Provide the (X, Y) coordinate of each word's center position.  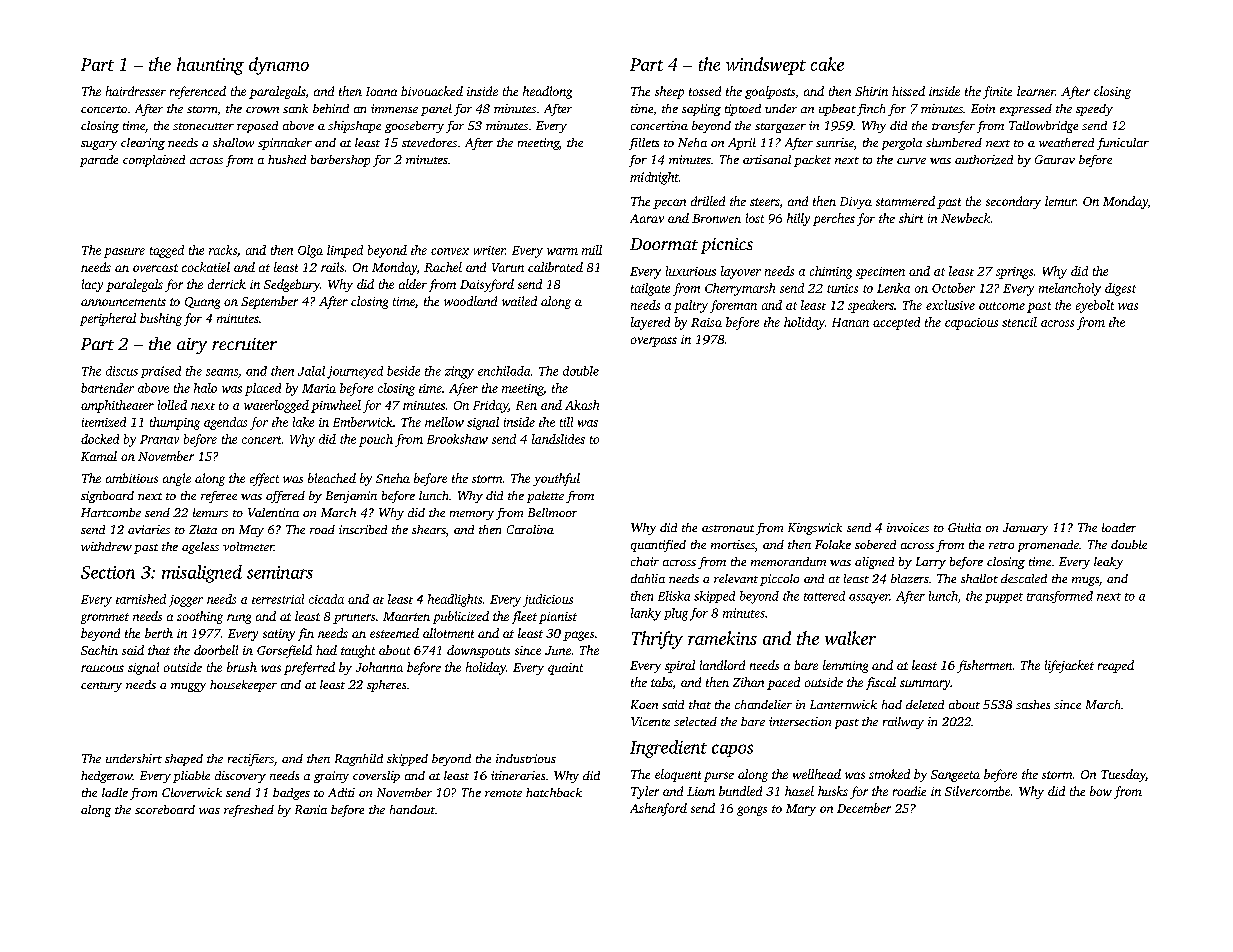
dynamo (279, 66)
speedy (1094, 110)
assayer (869, 599)
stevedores (429, 142)
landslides (558, 439)
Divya (856, 203)
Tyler (645, 792)
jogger (186, 601)
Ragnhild (359, 760)
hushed (287, 159)
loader (1119, 527)
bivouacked (432, 91)
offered (285, 497)
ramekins (722, 638)
